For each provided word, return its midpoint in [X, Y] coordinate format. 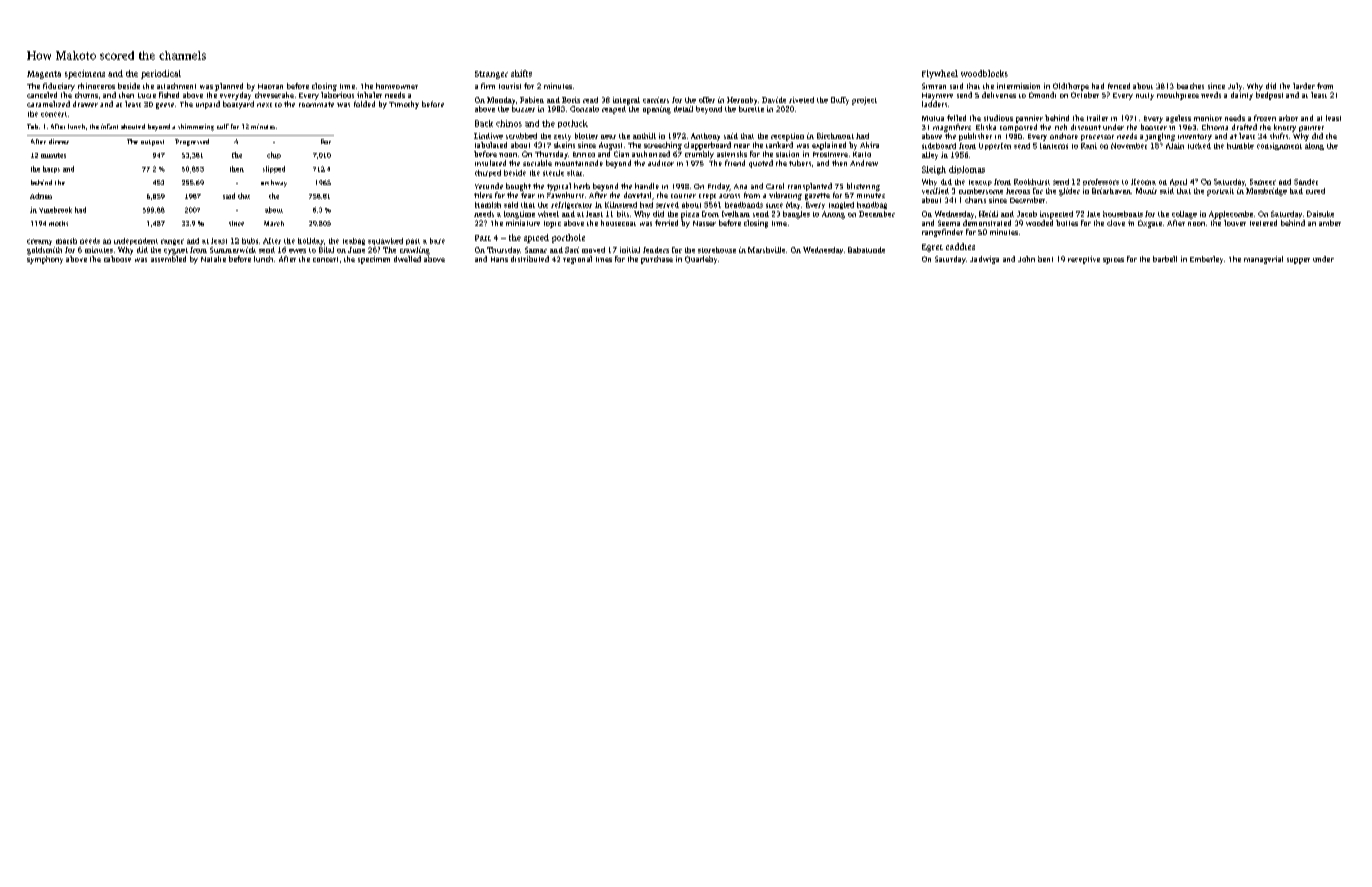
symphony [45, 260]
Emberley [1206, 260]
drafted [1244, 127]
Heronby [742, 101]
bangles [796, 215]
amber [1330, 223]
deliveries [999, 95]
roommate [316, 104]
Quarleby [701, 260]
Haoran [270, 86]
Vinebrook [55, 210]
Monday [501, 101]
